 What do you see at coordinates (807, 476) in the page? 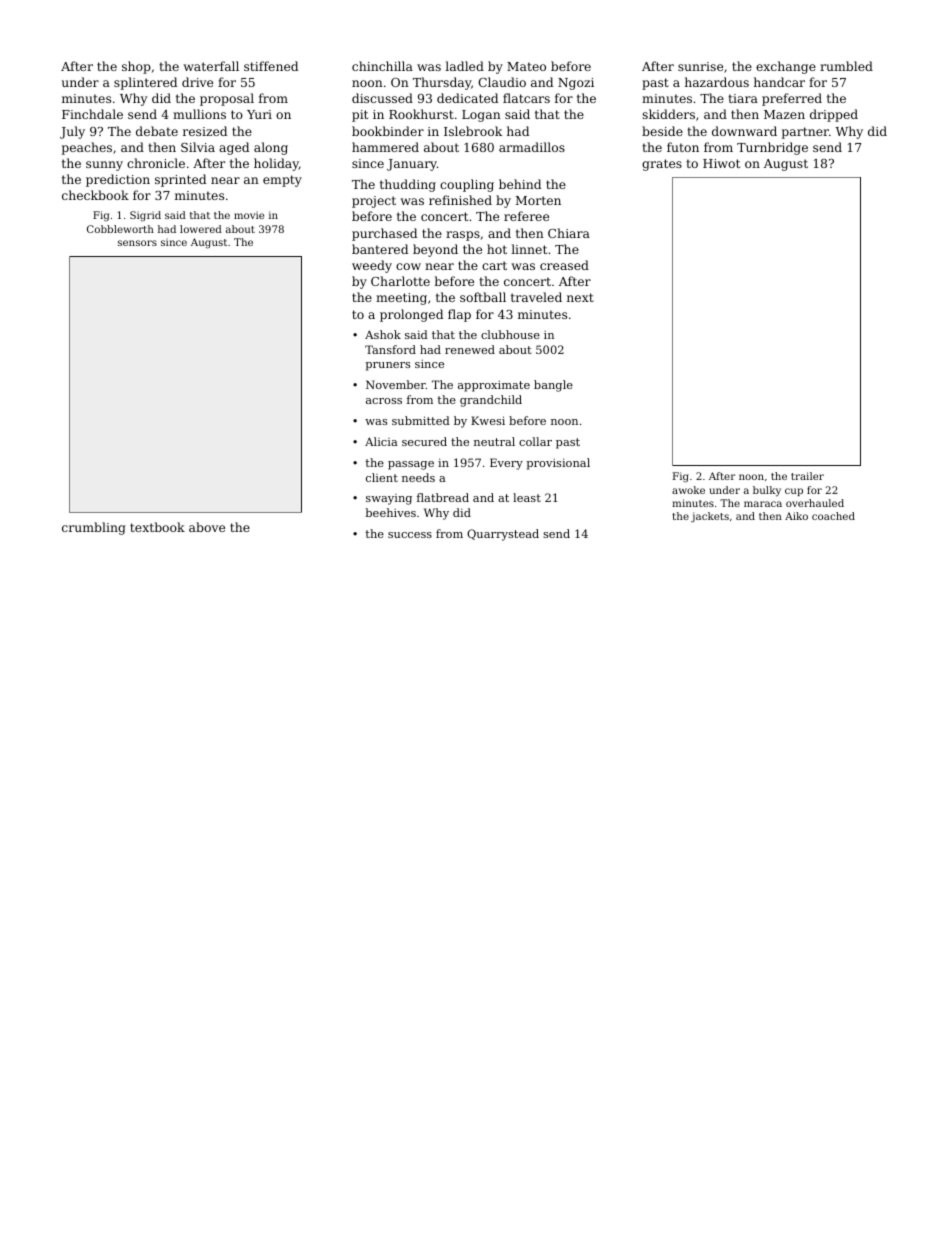
I see `trailer` at bounding box center [807, 476].
